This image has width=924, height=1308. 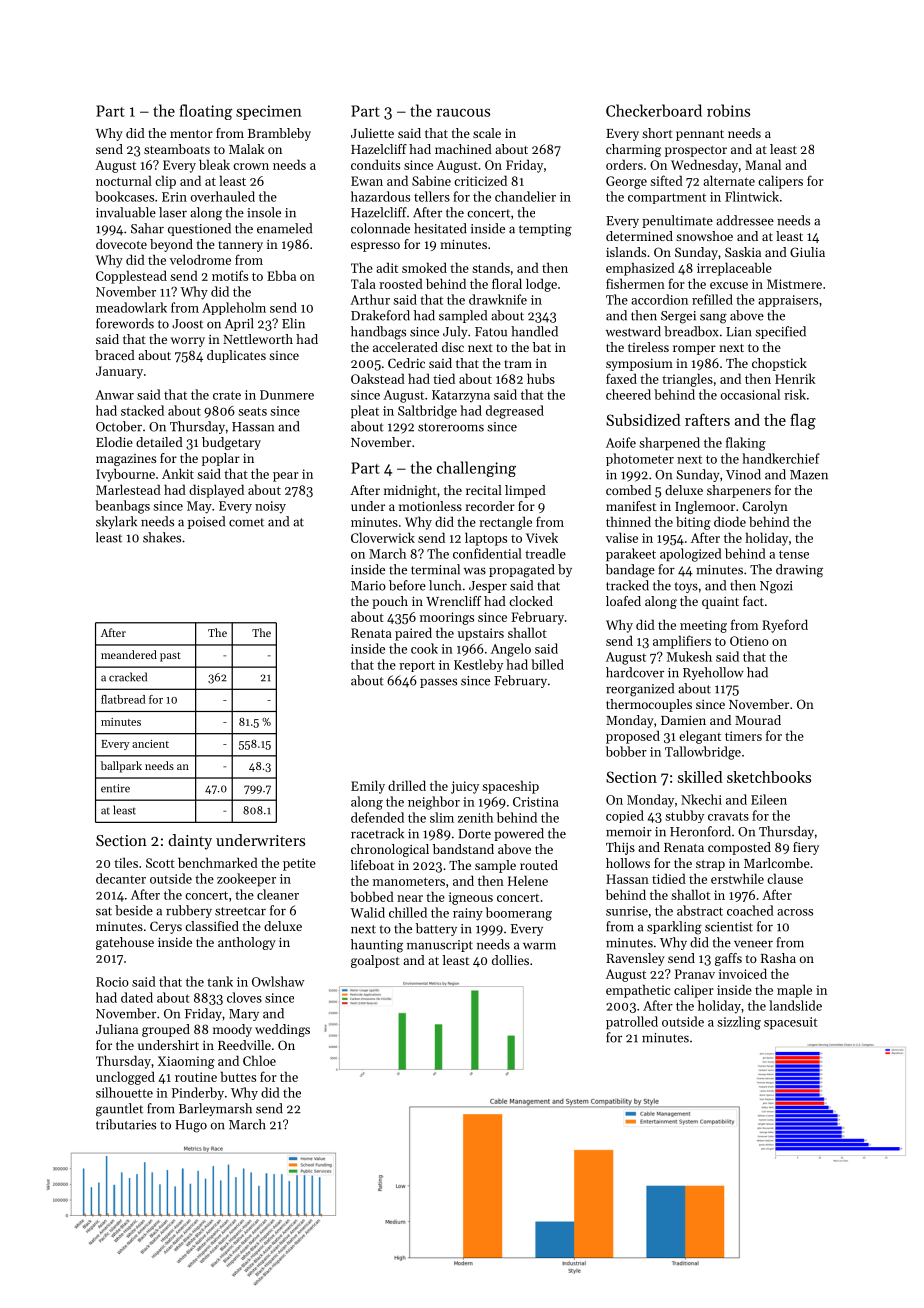 I want to click on specified, so click(x=780, y=332).
